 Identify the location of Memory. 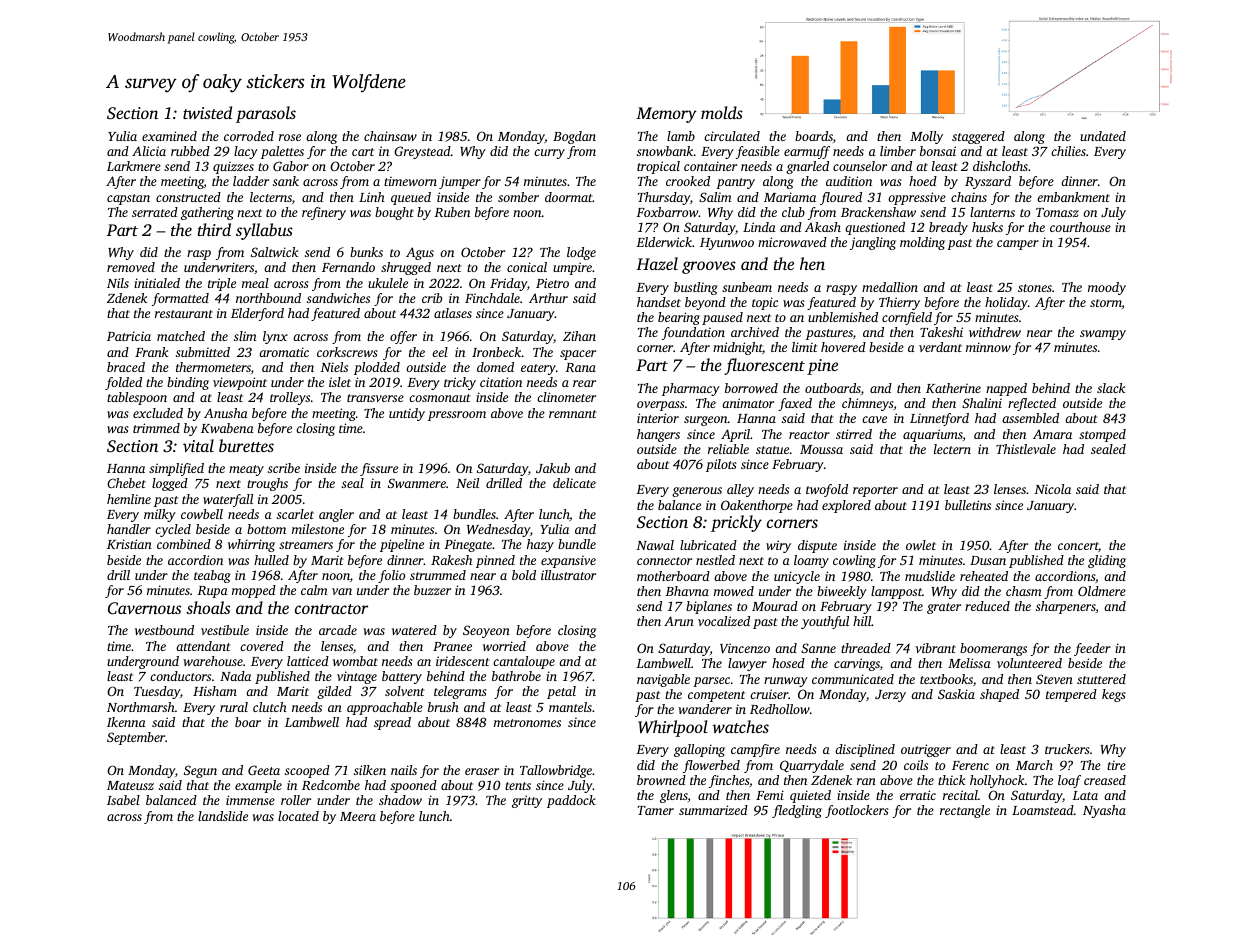
(666, 115).
